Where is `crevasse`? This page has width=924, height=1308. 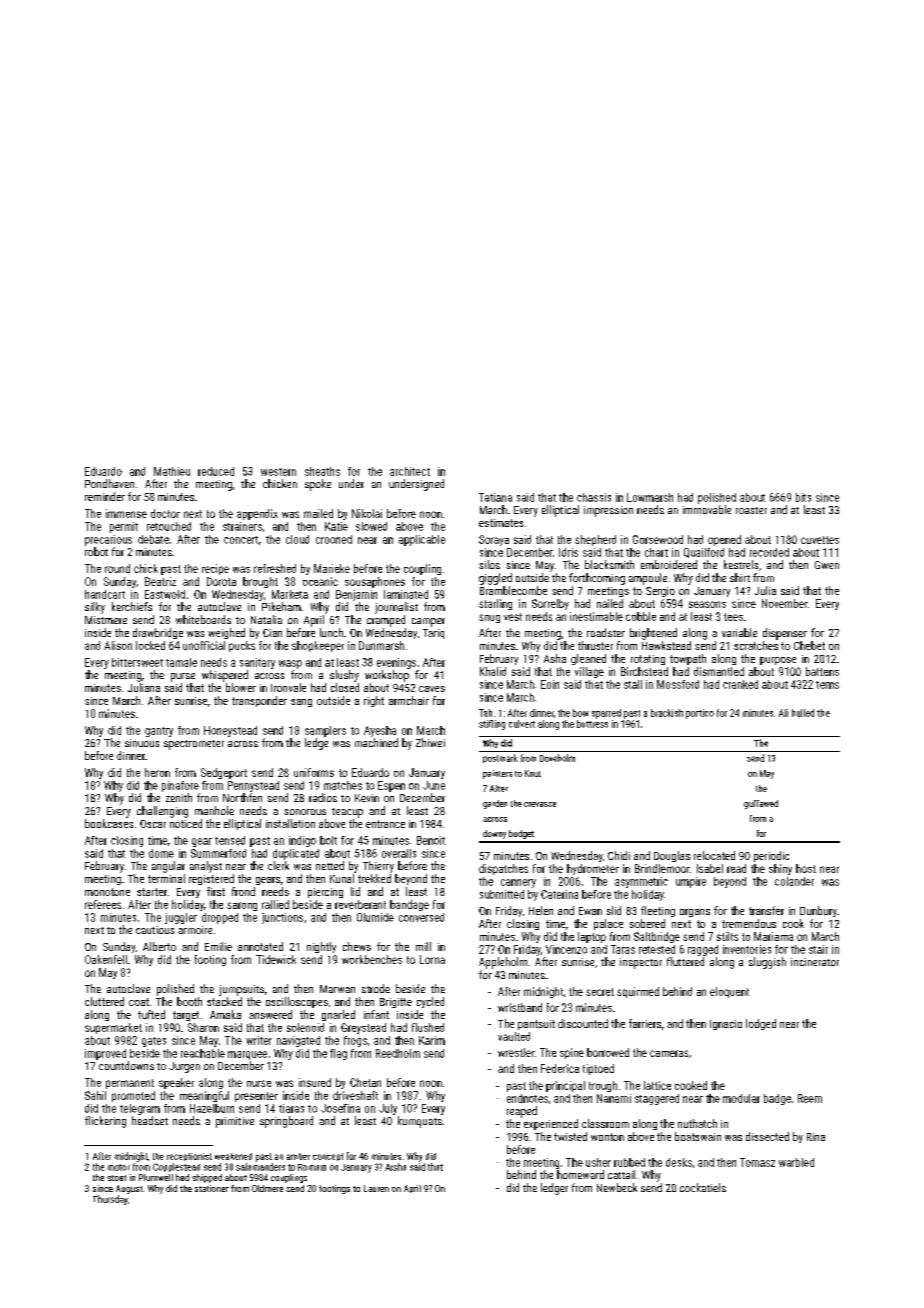 crevasse is located at coordinates (540, 804).
